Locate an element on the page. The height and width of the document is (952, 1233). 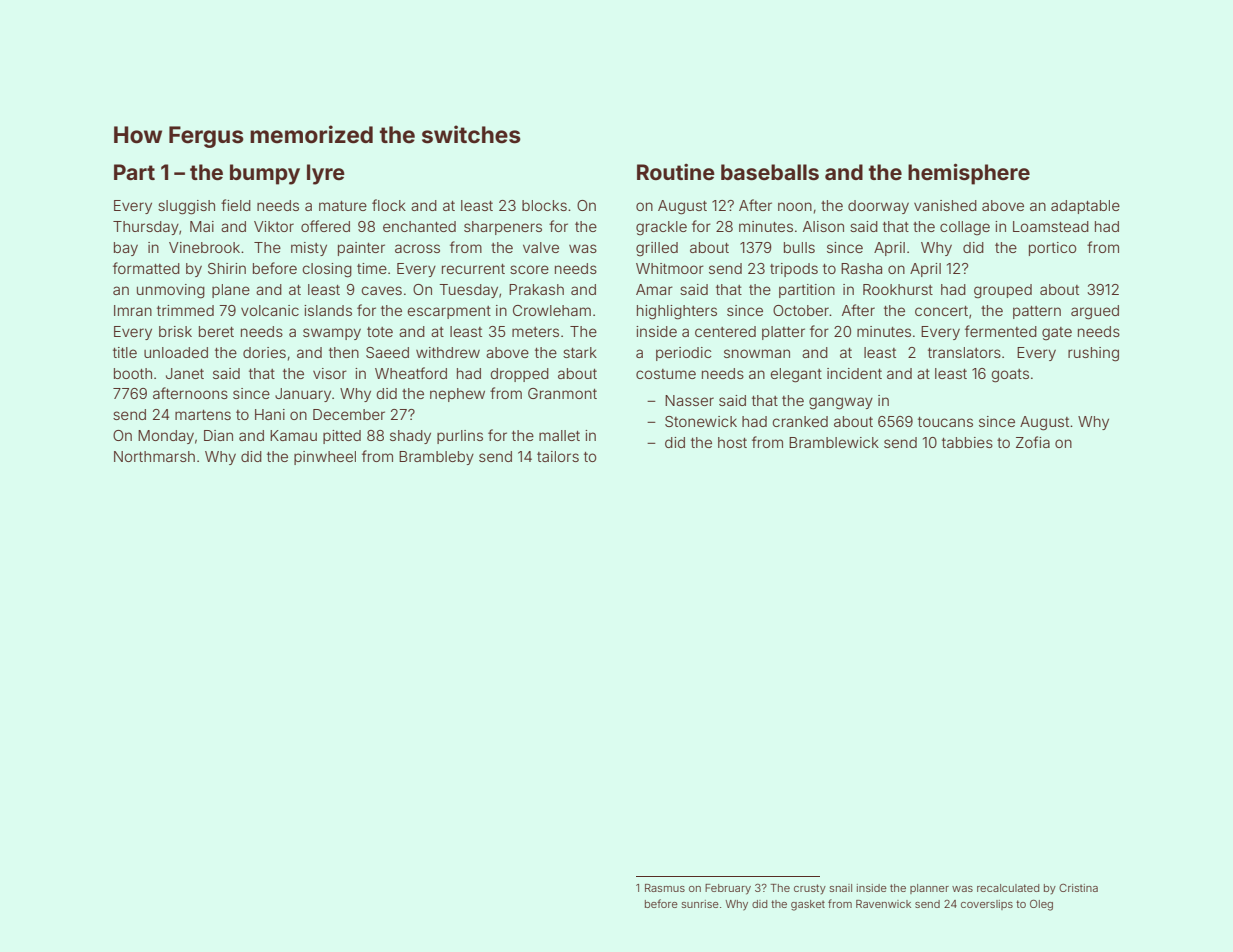
Cristina is located at coordinates (1078, 887).
